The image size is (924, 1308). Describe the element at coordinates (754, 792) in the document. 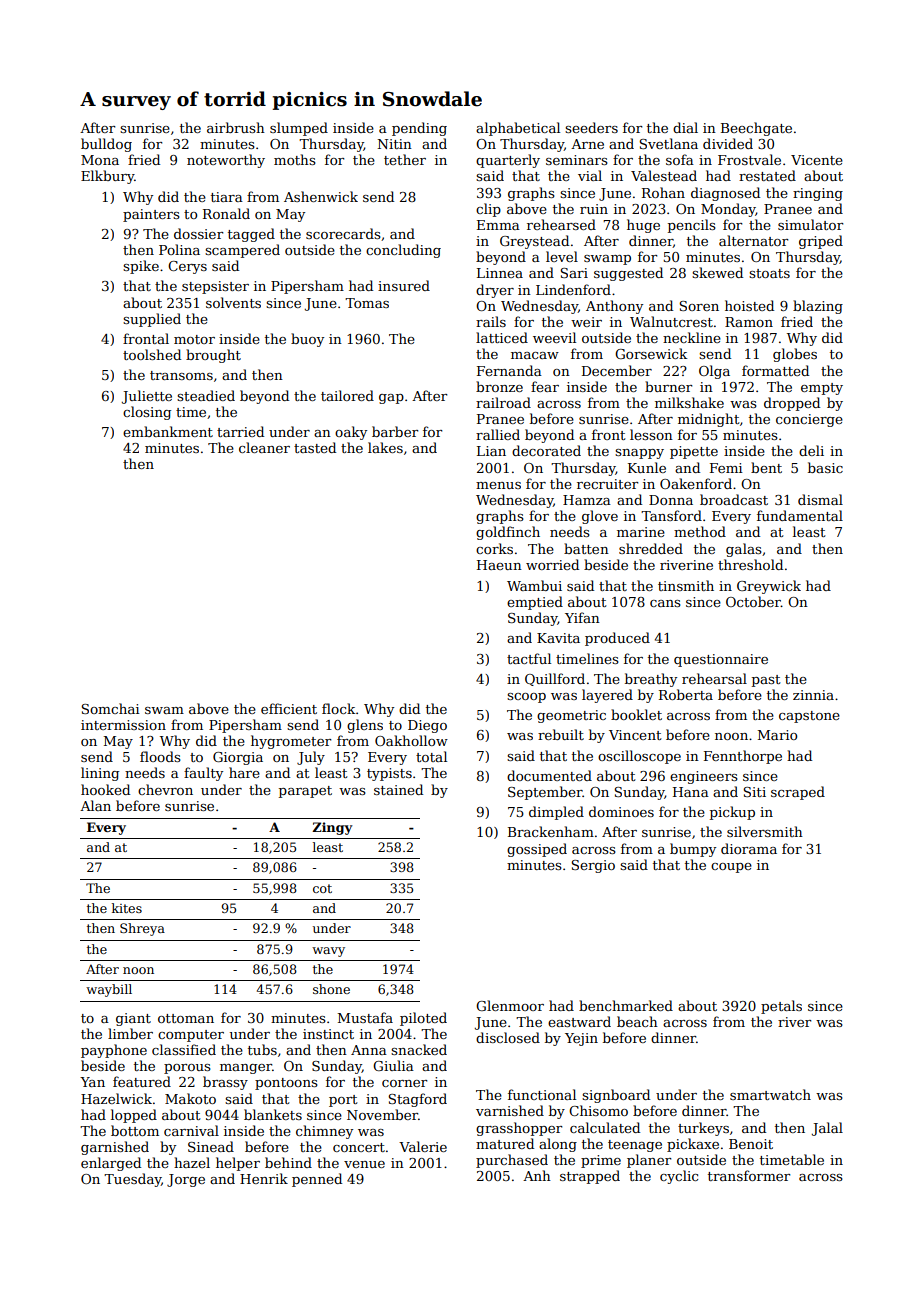

I see `Siti` at that location.
